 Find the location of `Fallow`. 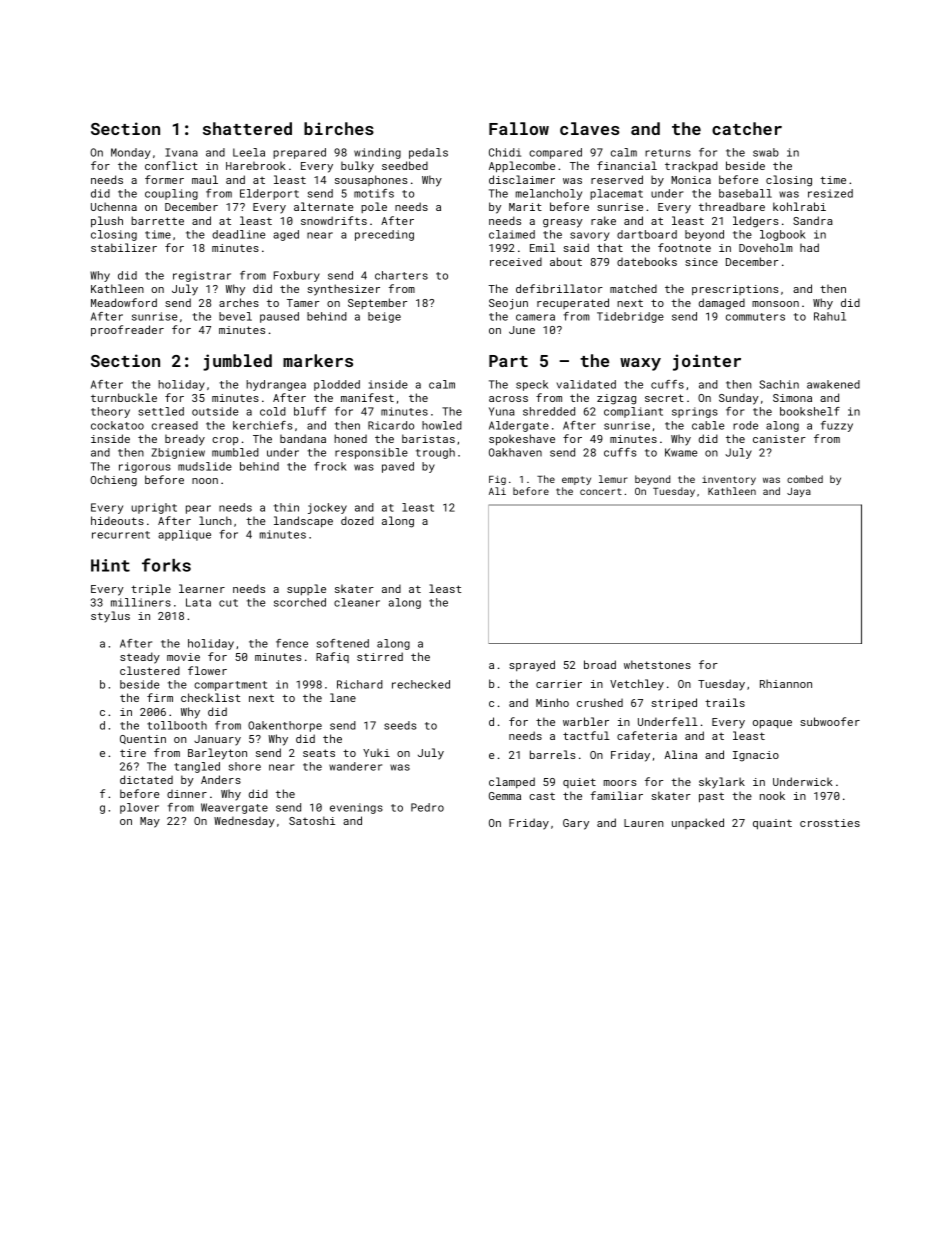

Fallow is located at coordinates (519, 128).
